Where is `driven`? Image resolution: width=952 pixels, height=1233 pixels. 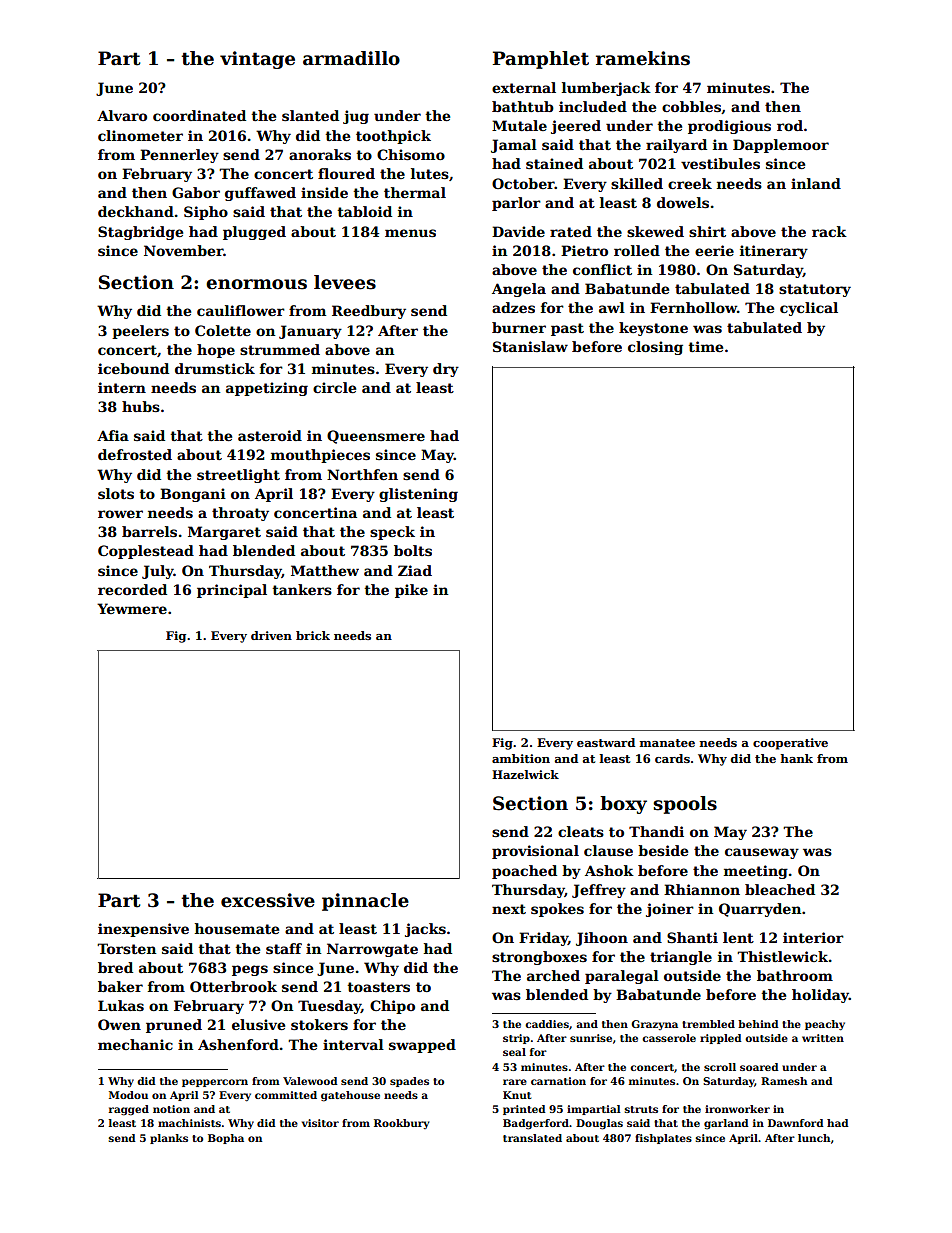
driven is located at coordinates (271, 635).
